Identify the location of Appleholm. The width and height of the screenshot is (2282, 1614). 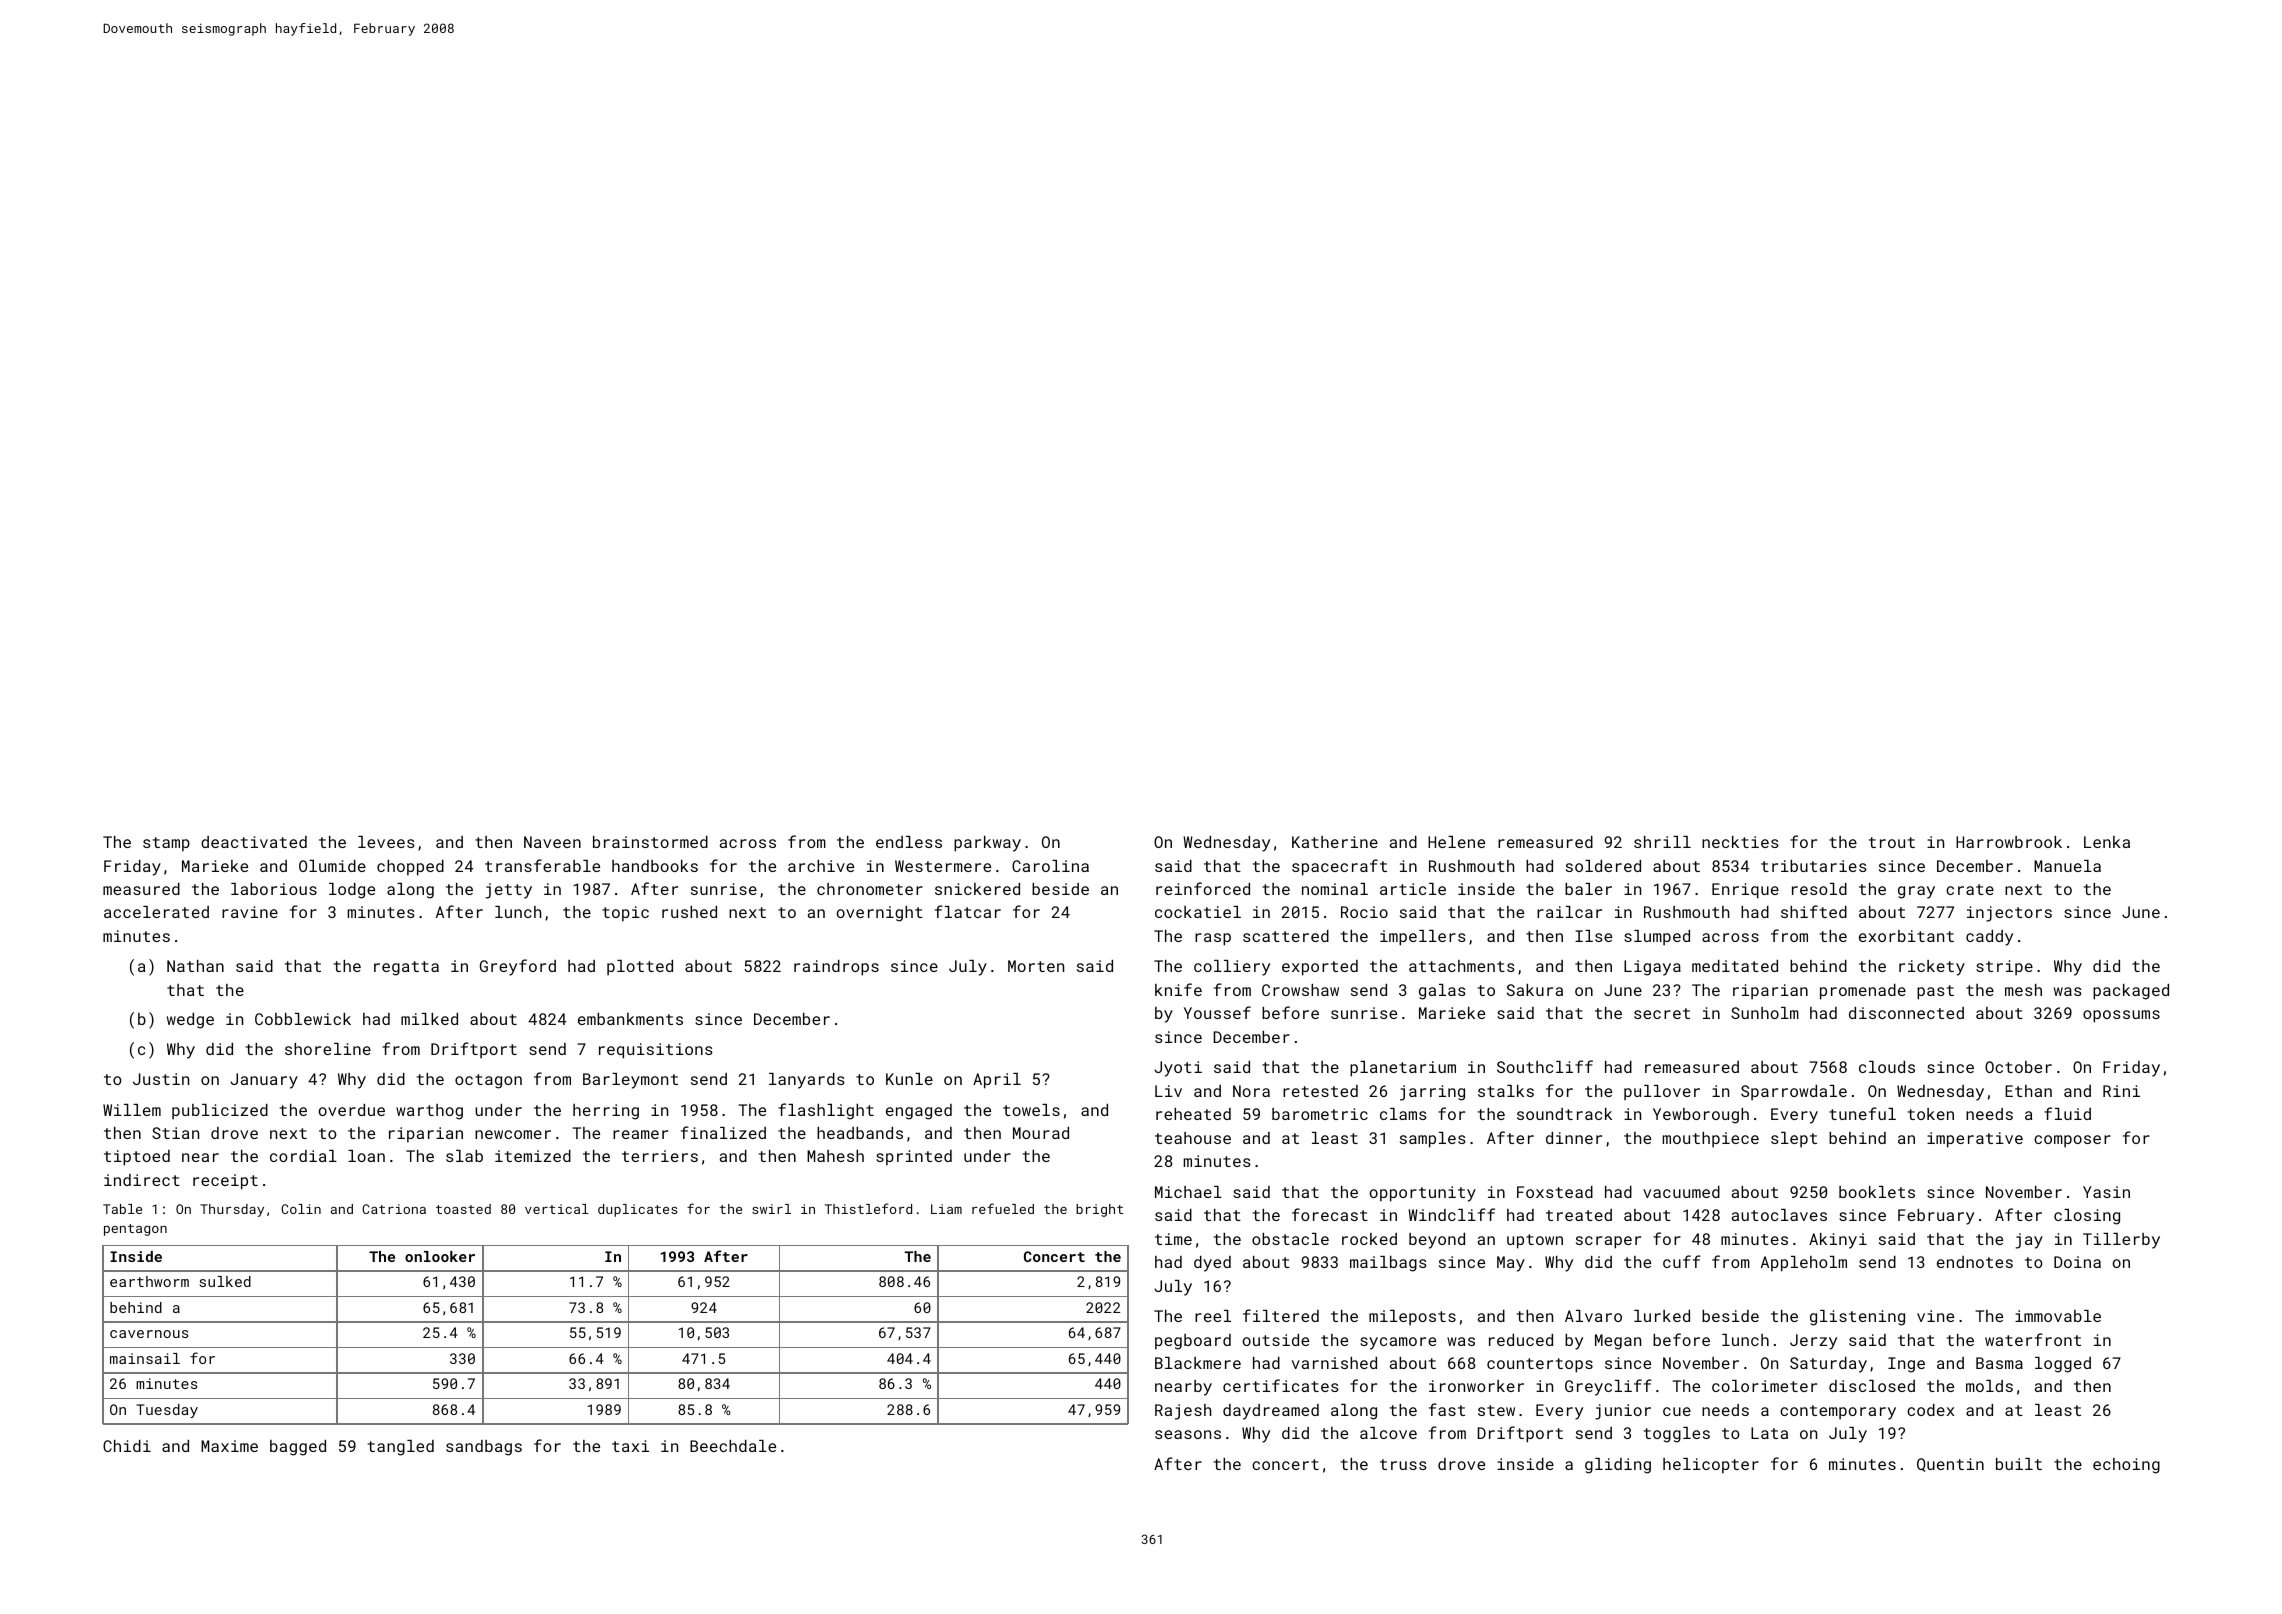
(1804, 1264).
